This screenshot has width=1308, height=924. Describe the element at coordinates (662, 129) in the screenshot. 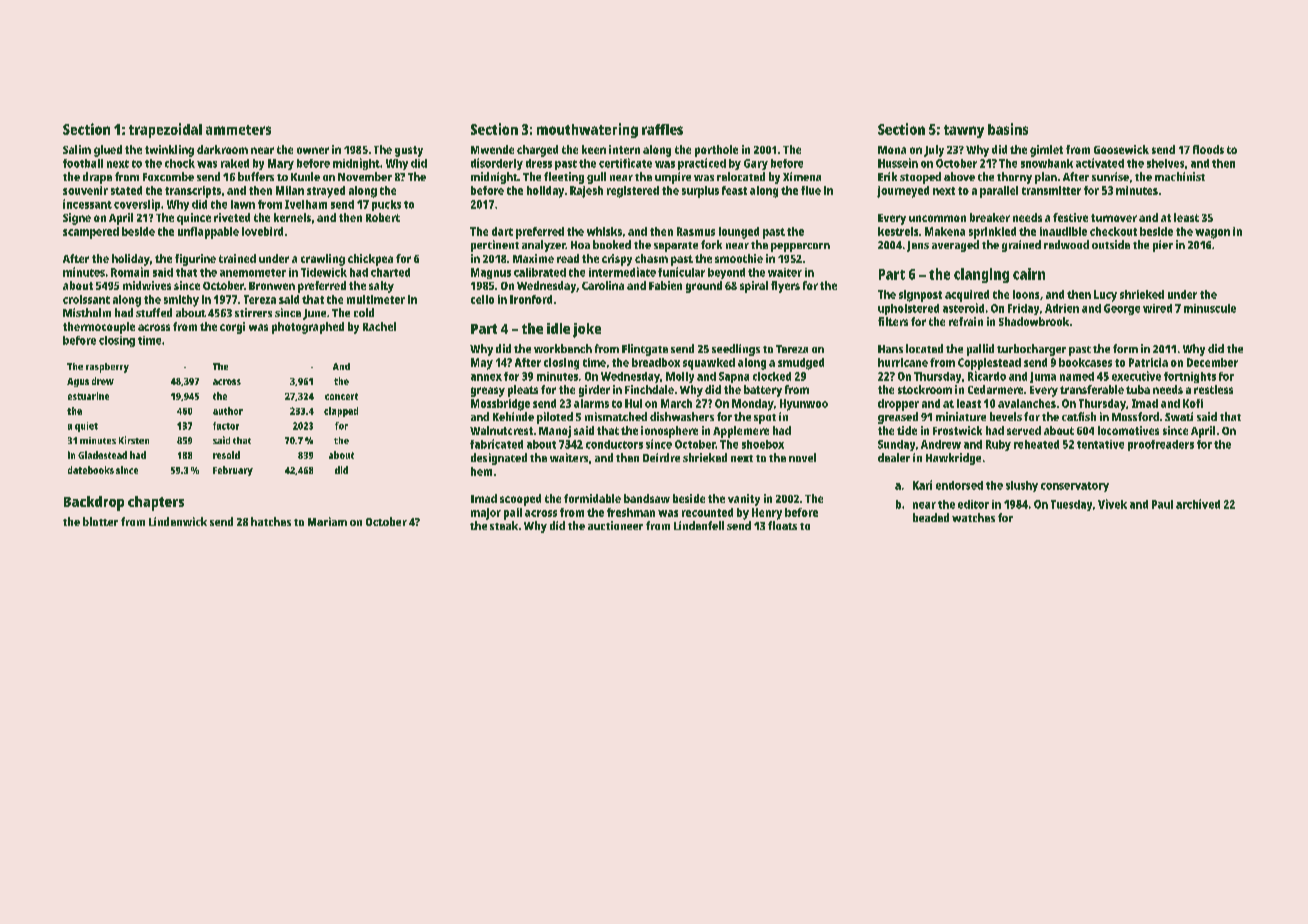

I see `raffles` at that location.
